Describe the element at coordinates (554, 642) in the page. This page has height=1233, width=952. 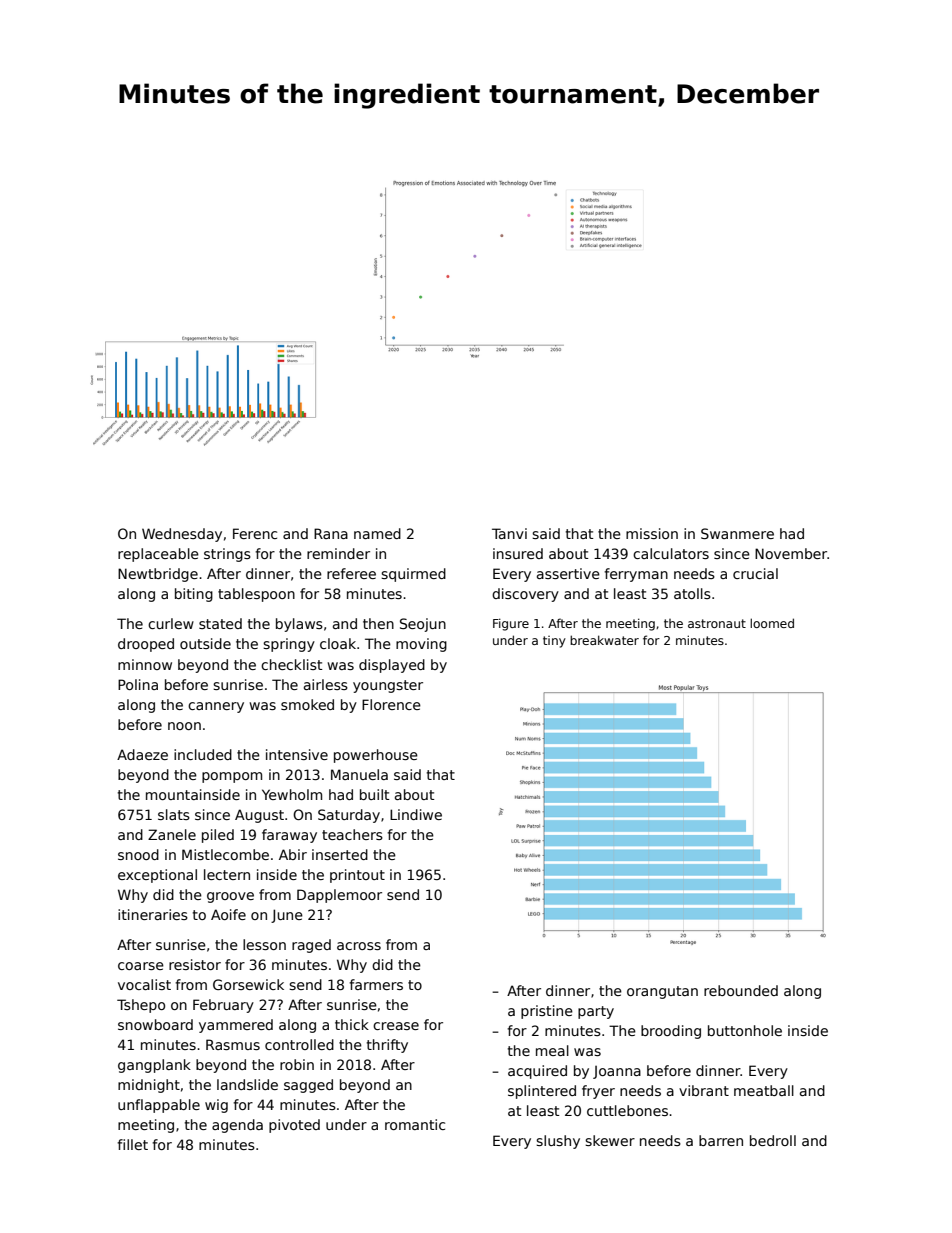
I see `tiny` at that location.
